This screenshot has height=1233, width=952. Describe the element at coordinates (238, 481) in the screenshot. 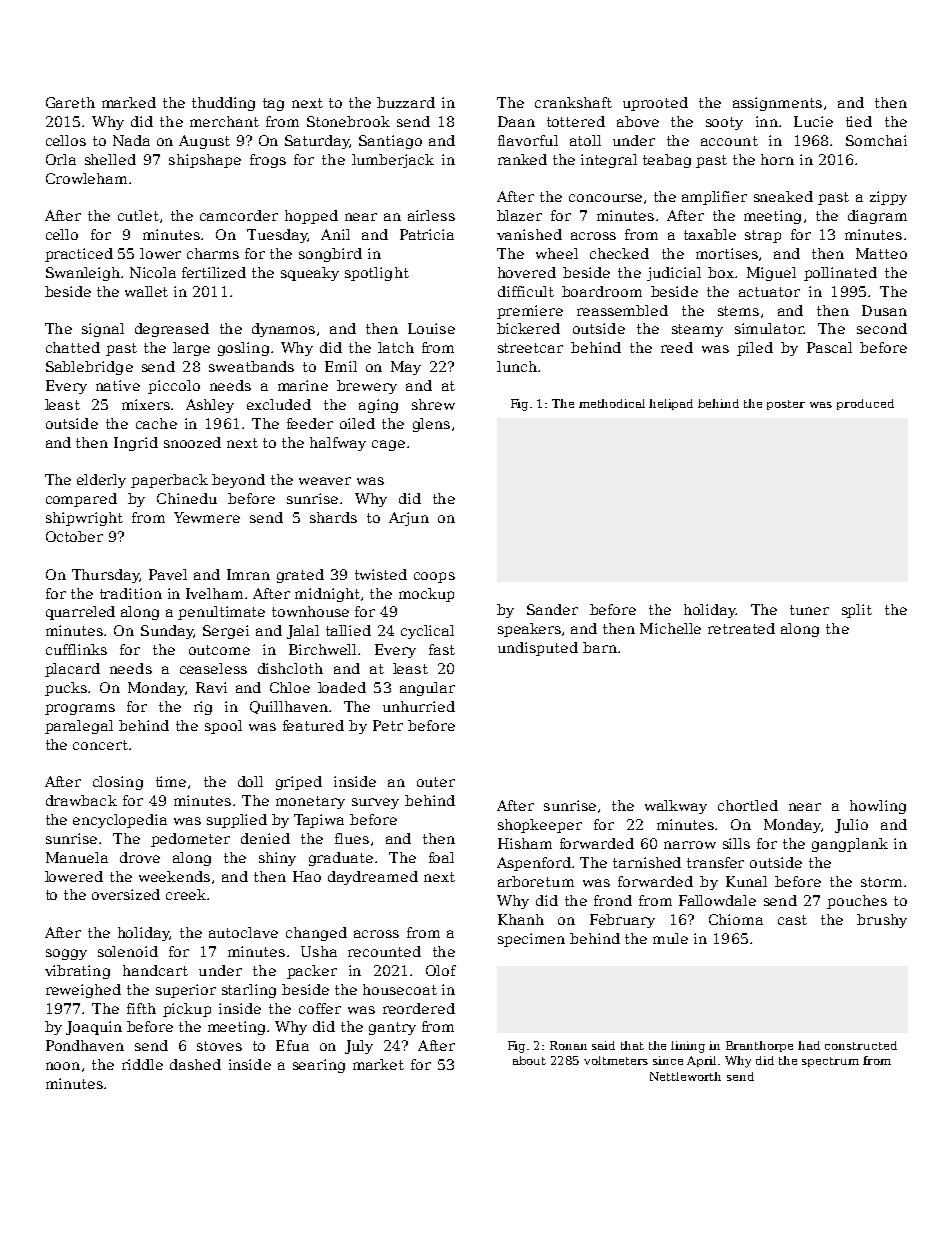

I see `beyond` at that location.
